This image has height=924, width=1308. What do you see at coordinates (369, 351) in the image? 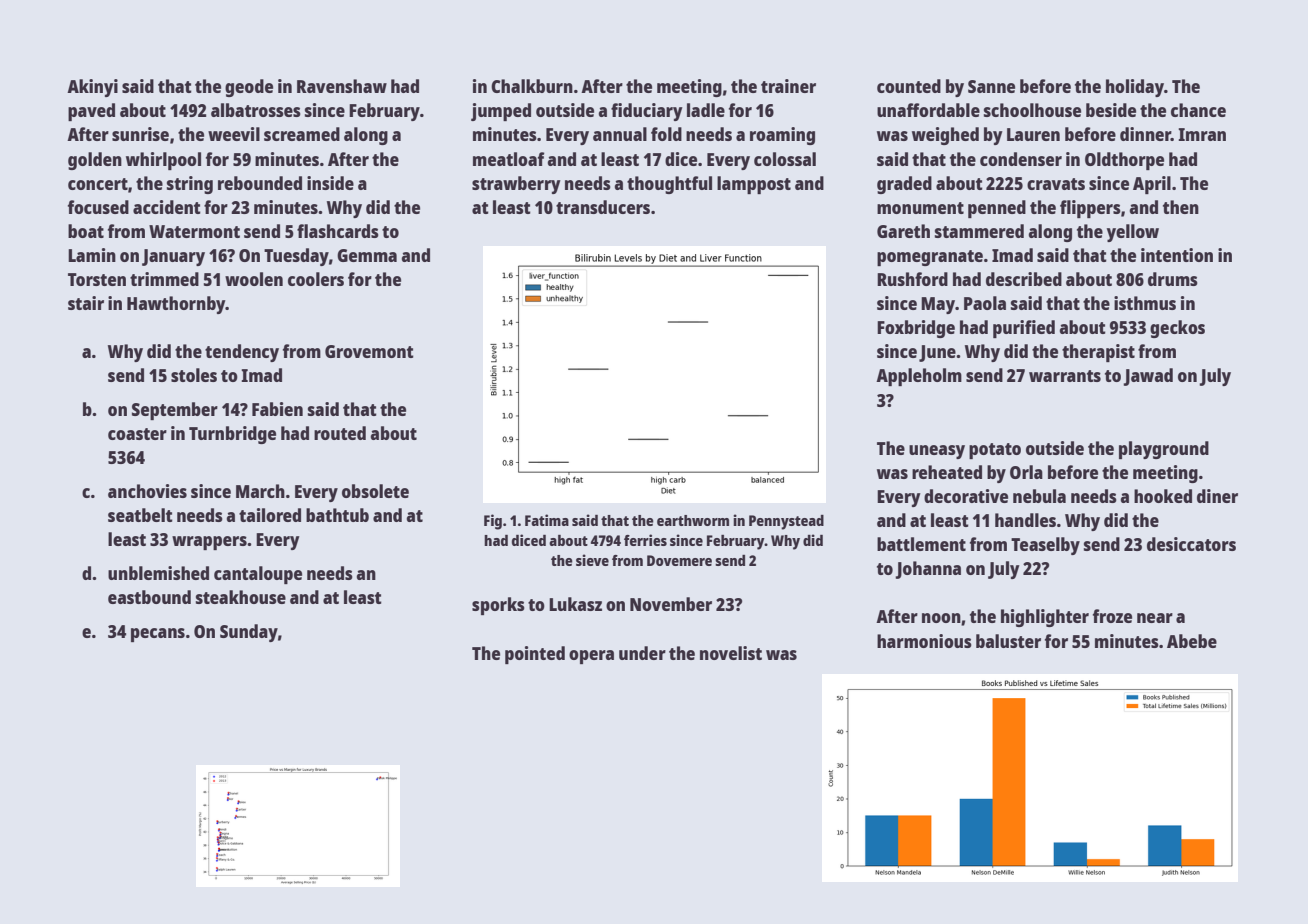
I see `Grovemont` at bounding box center [369, 351].
